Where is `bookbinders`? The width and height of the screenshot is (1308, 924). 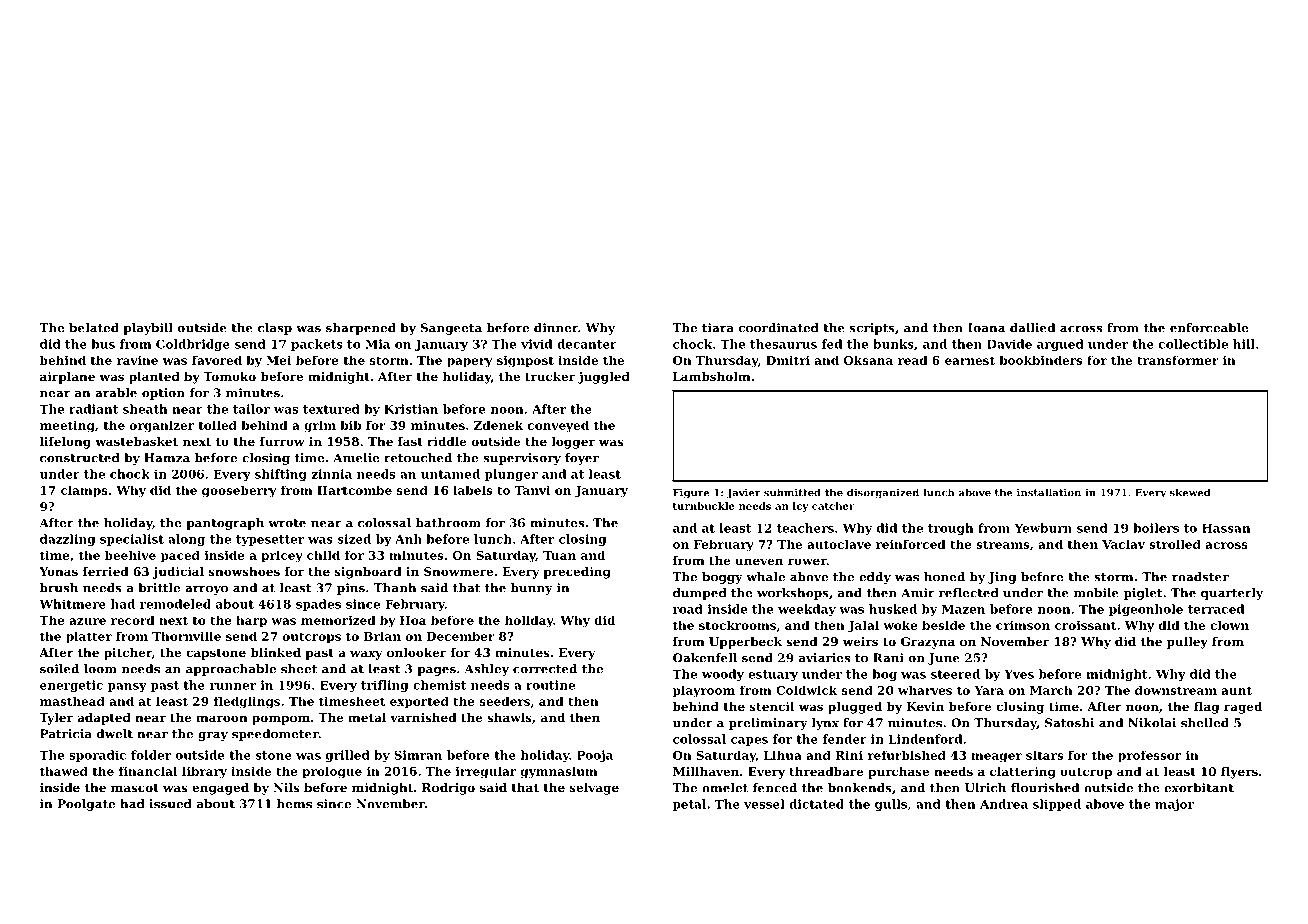
bookbinders is located at coordinates (1040, 360).
